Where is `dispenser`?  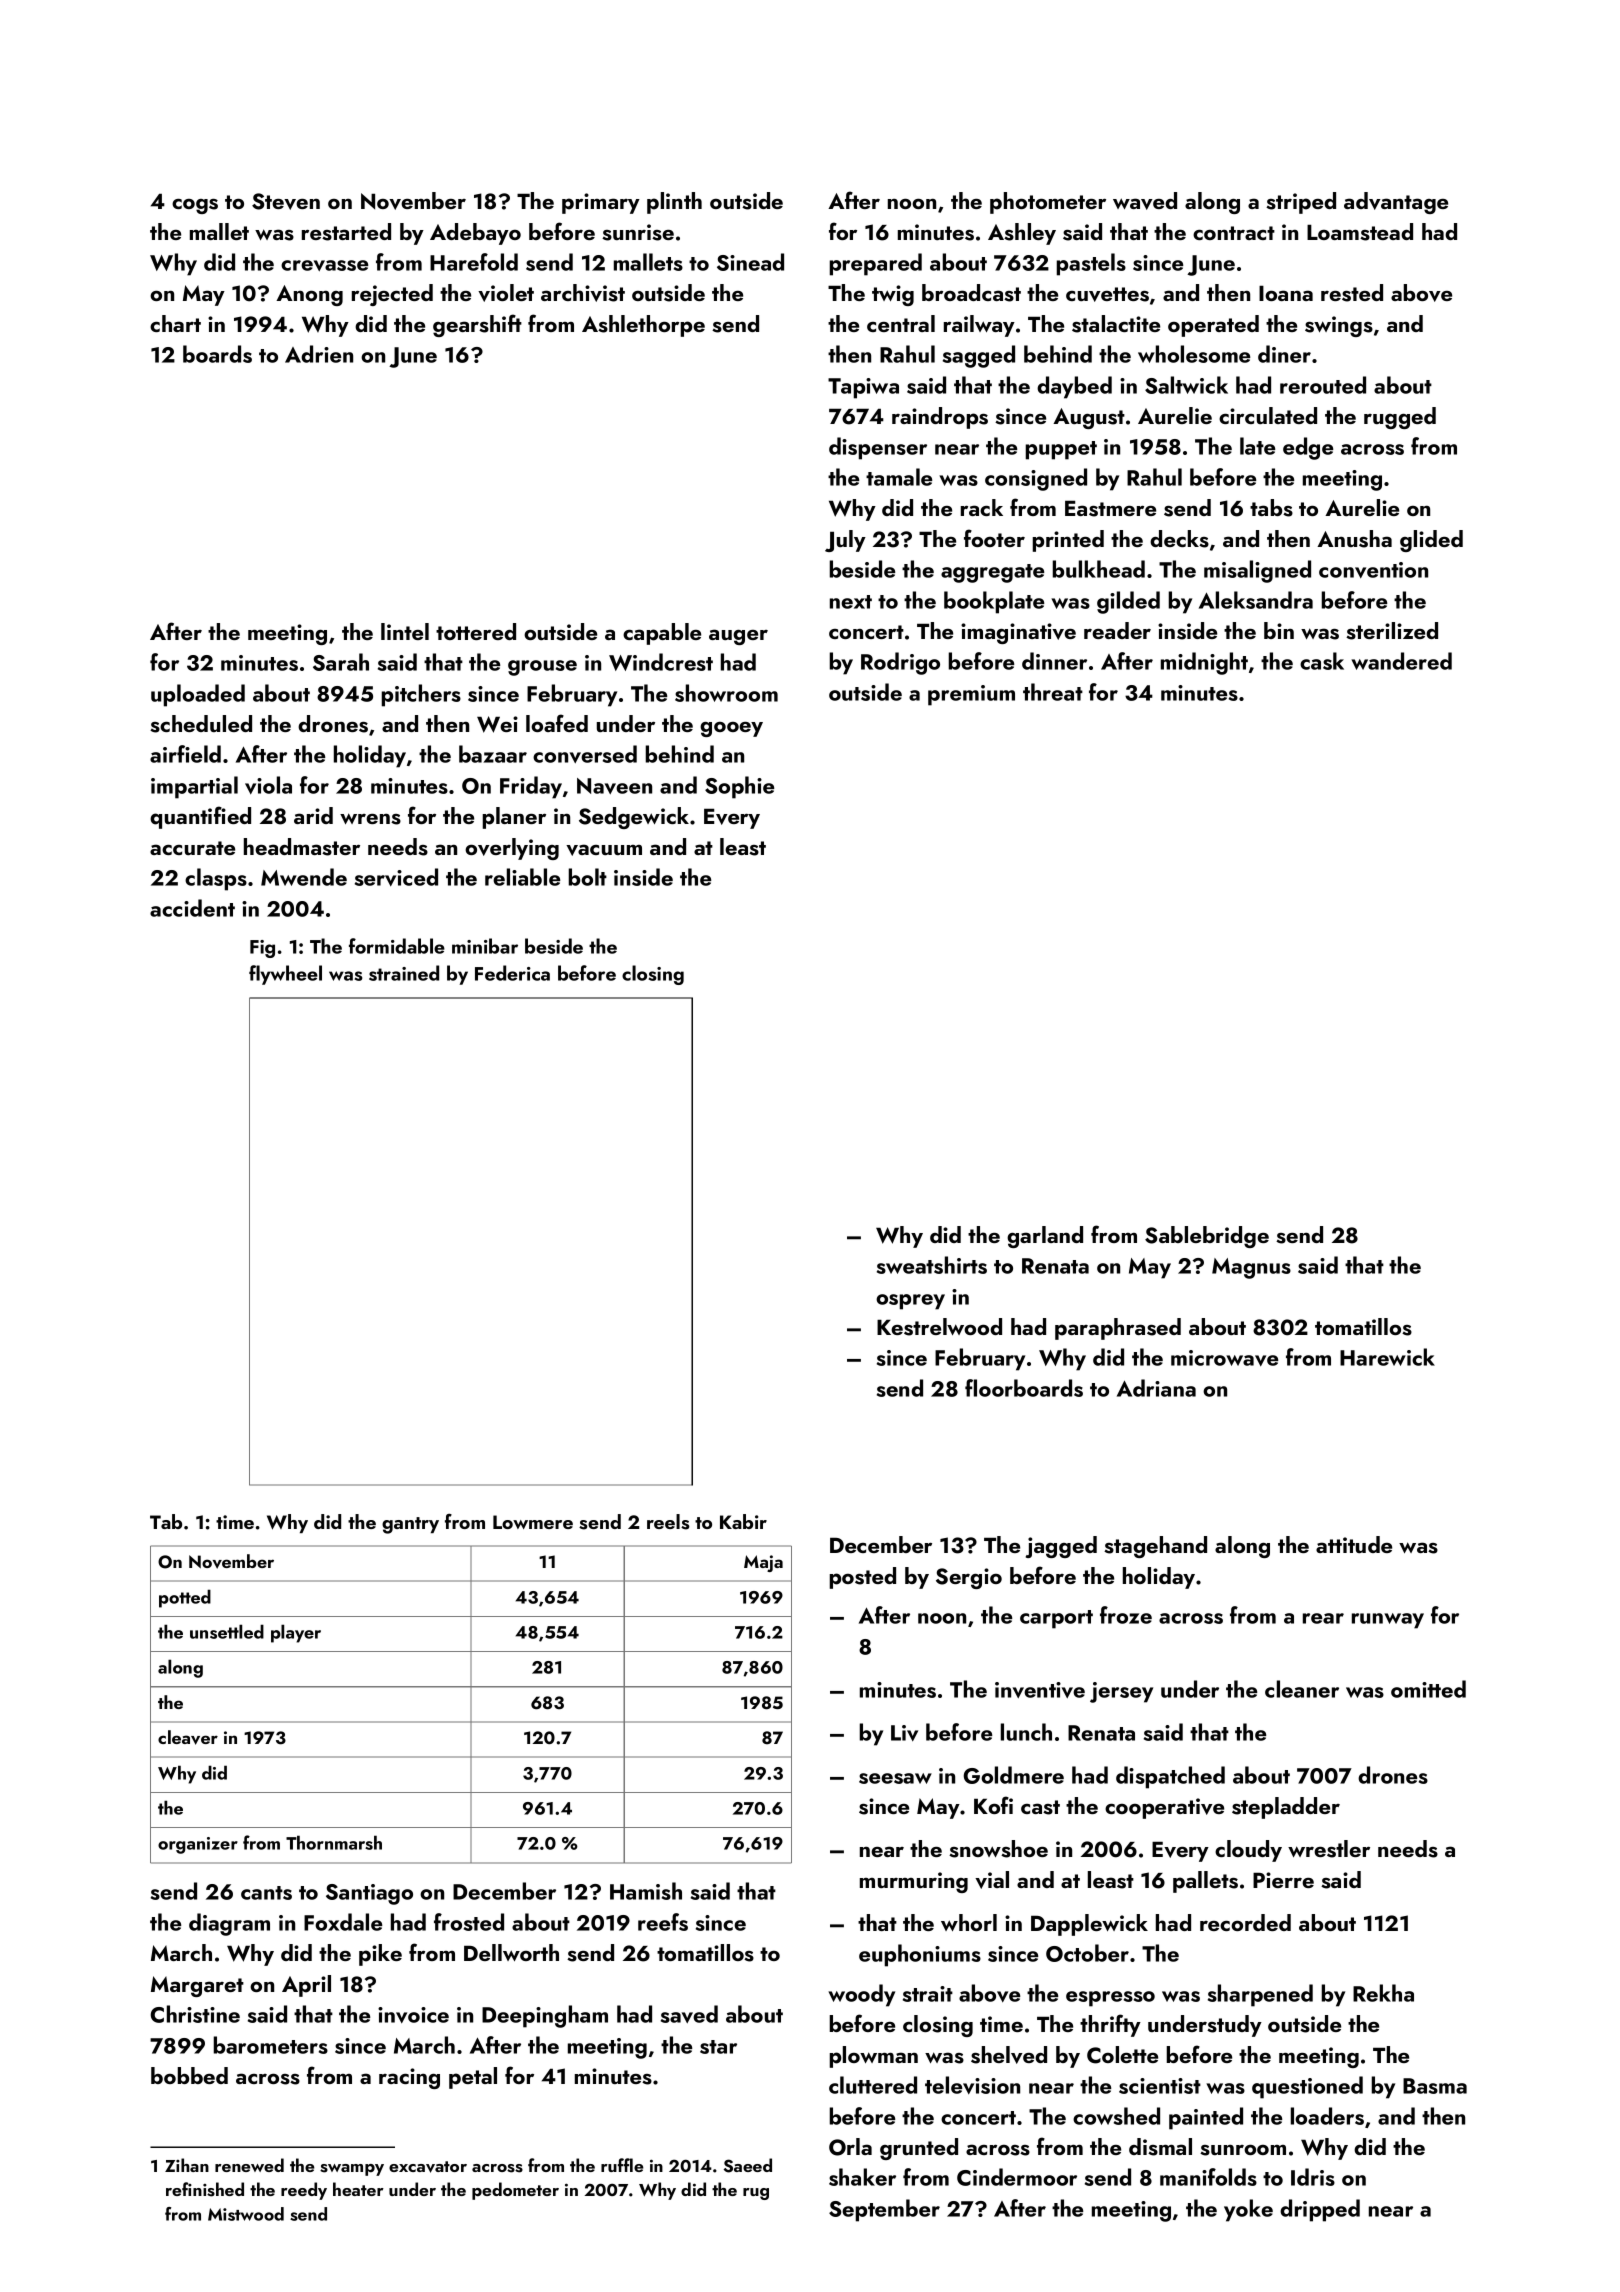 dispenser is located at coordinates (878, 448).
